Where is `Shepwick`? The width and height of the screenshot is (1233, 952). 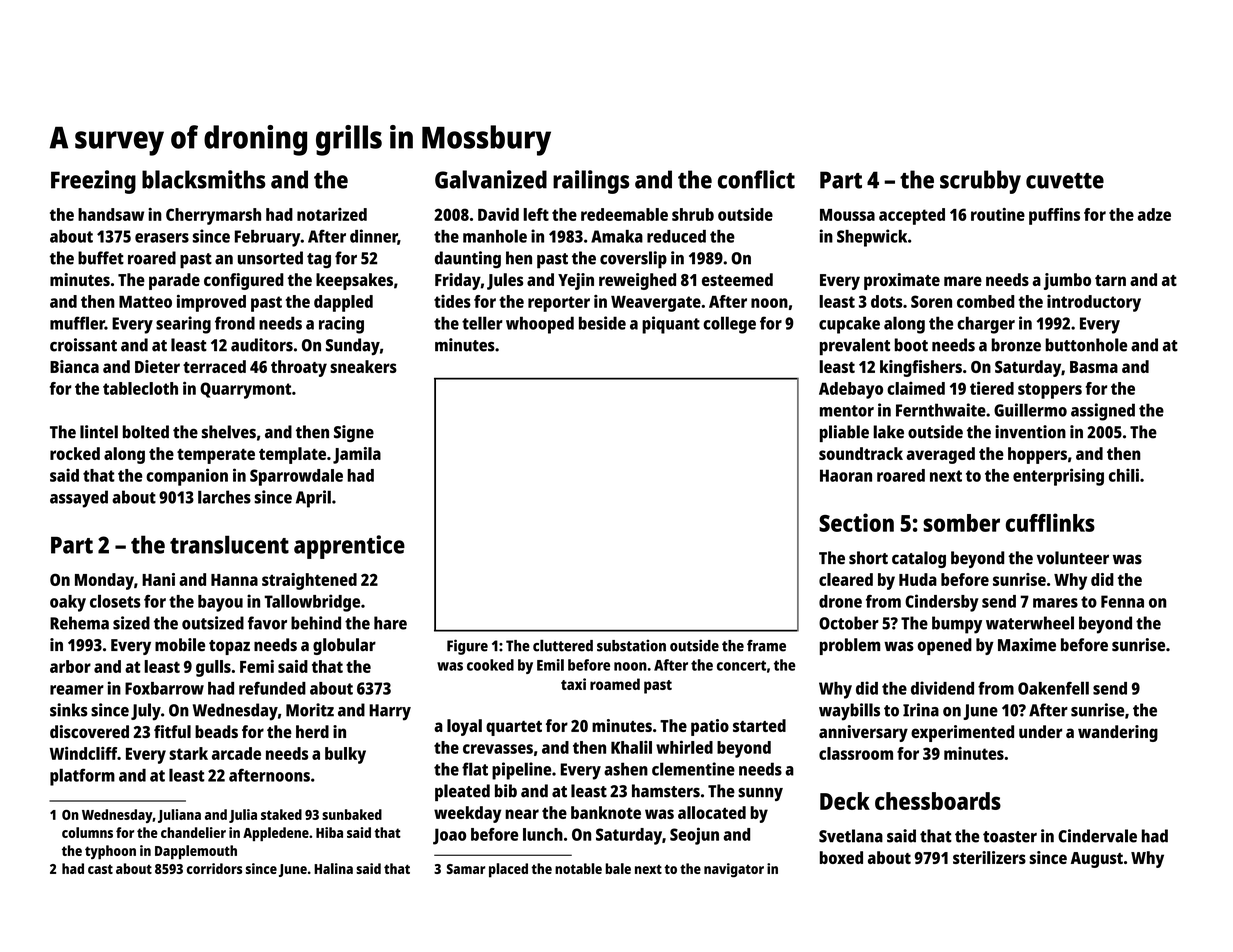 Shepwick is located at coordinates (872, 238).
